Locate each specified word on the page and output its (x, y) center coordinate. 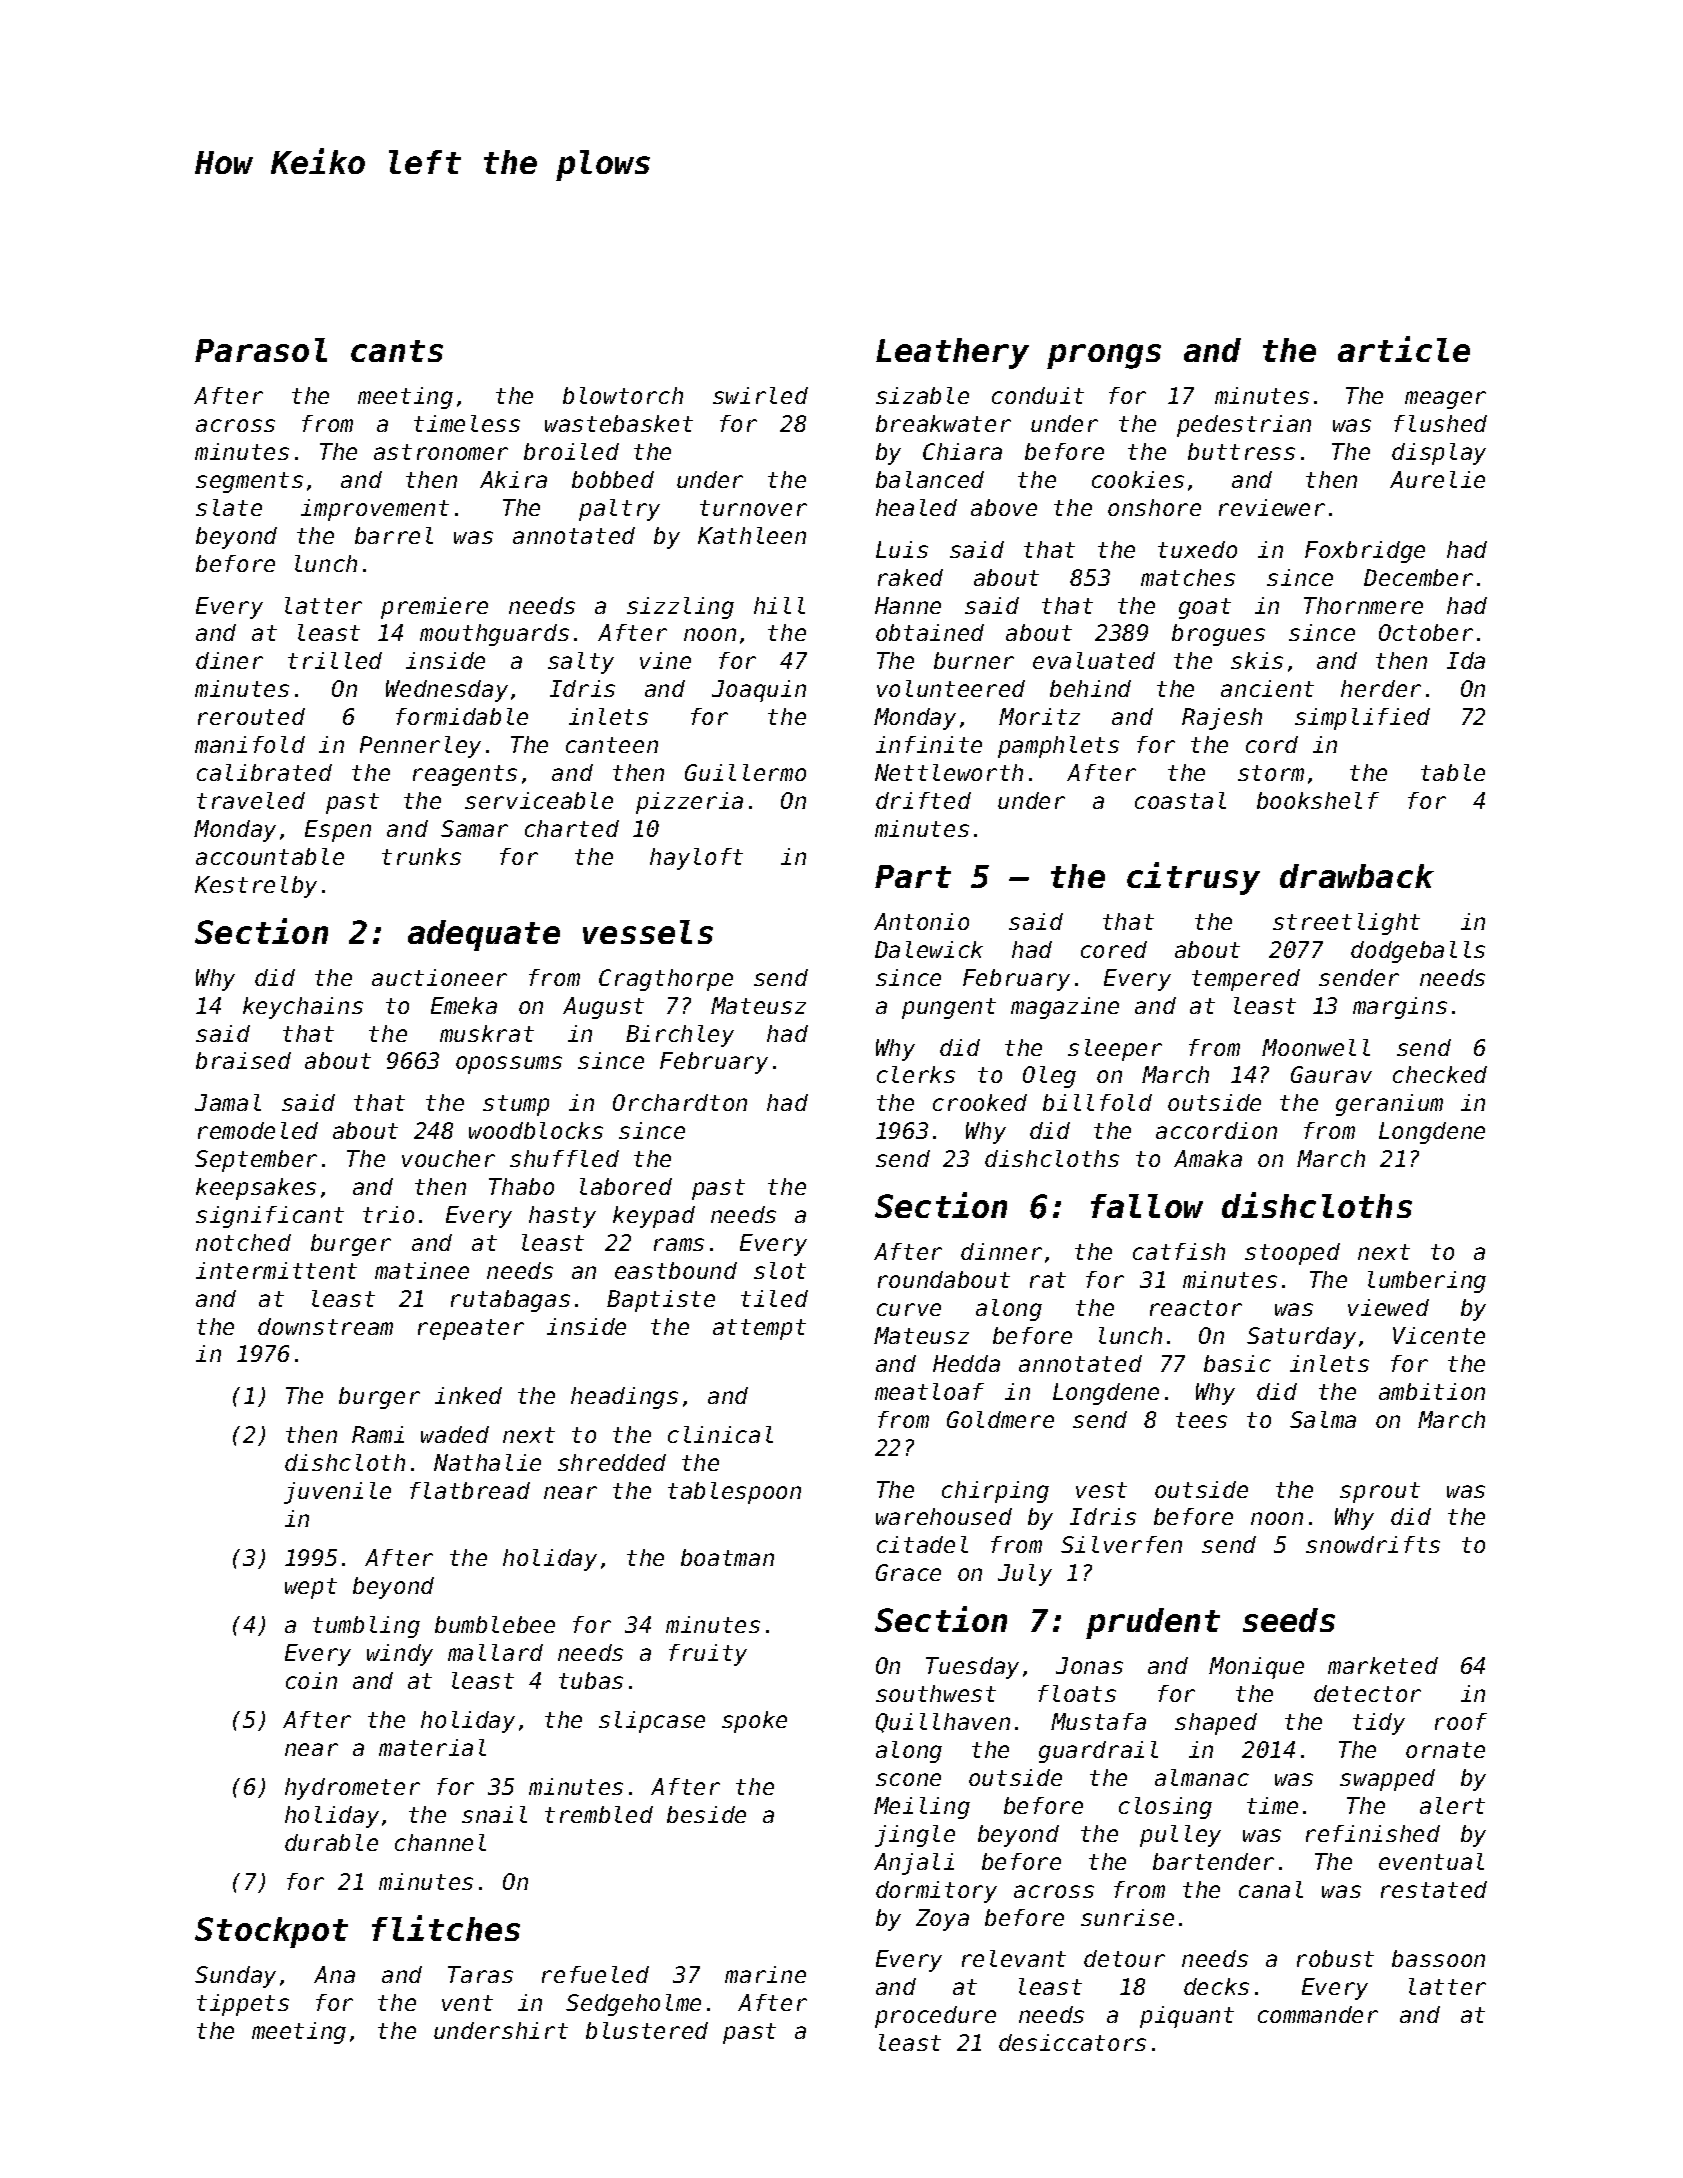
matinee (422, 1270)
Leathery (952, 353)
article (1404, 349)
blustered (647, 2030)
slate (229, 507)
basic (1237, 1363)
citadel (922, 1544)
